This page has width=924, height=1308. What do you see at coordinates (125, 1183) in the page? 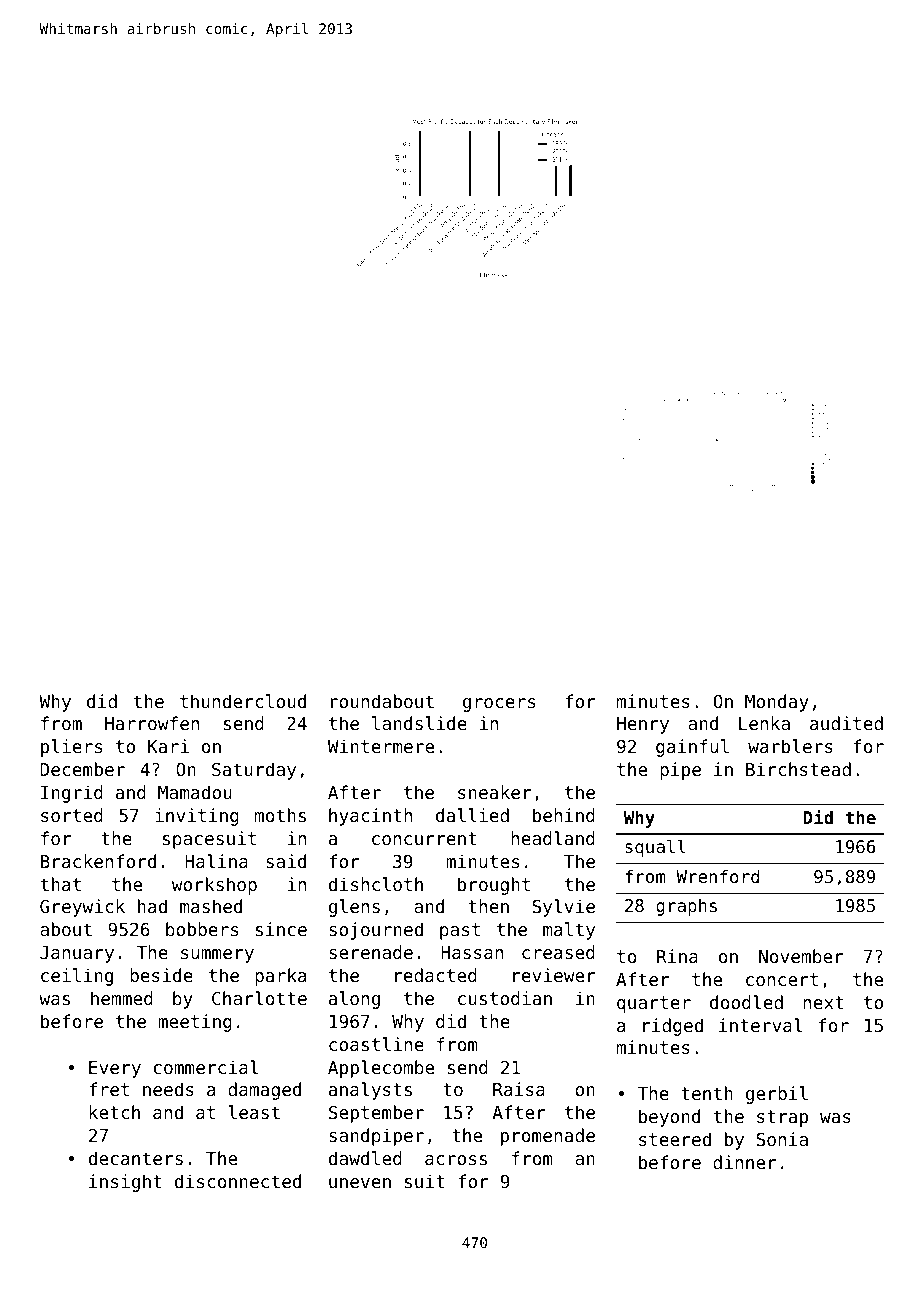
I see `insight` at bounding box center [125, 1183].
